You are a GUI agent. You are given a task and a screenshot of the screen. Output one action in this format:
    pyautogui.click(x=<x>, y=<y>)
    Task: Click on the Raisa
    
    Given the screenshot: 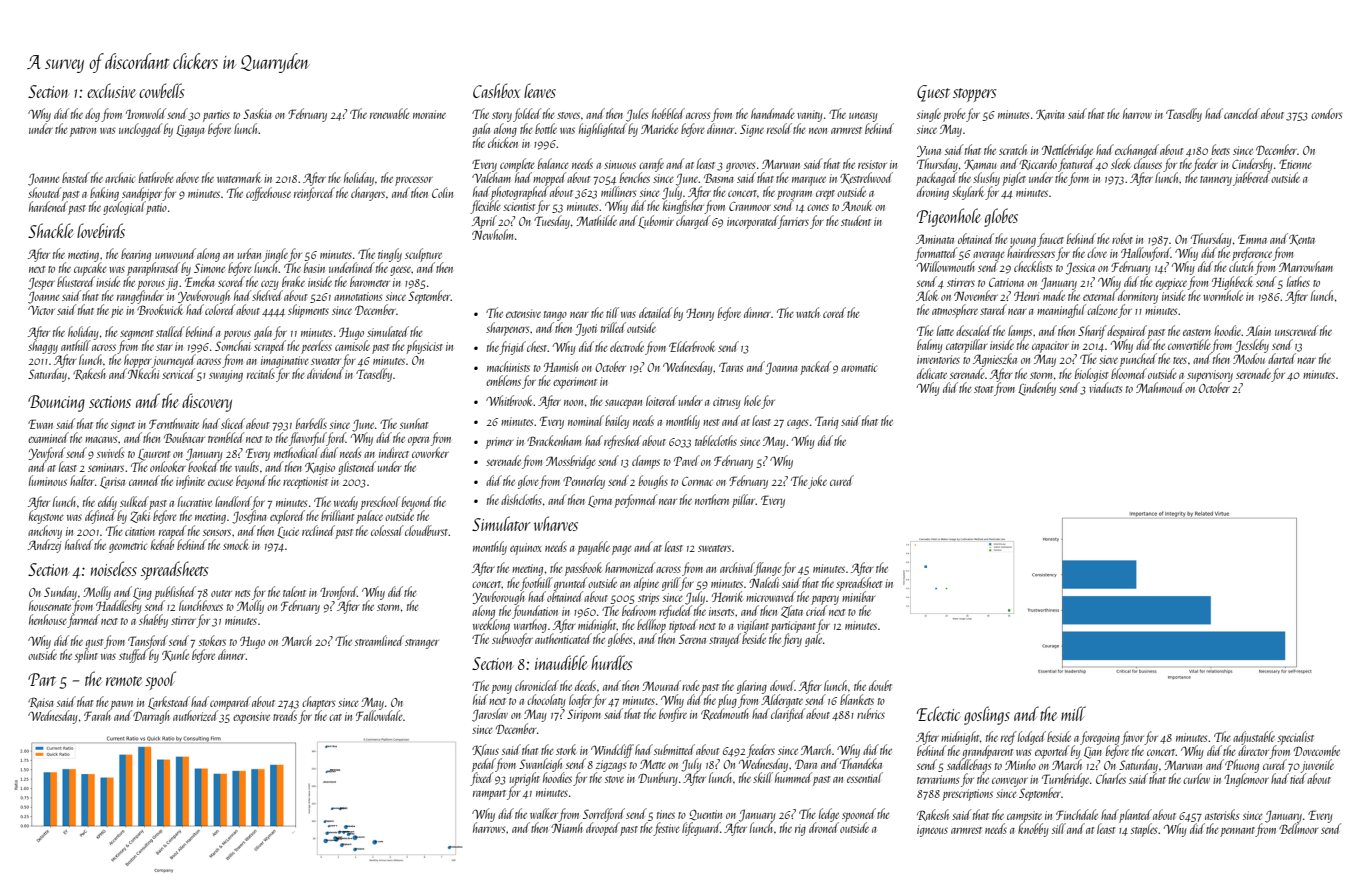 What is the action you would take?
    pyautogui.click(x=41, y=702)
